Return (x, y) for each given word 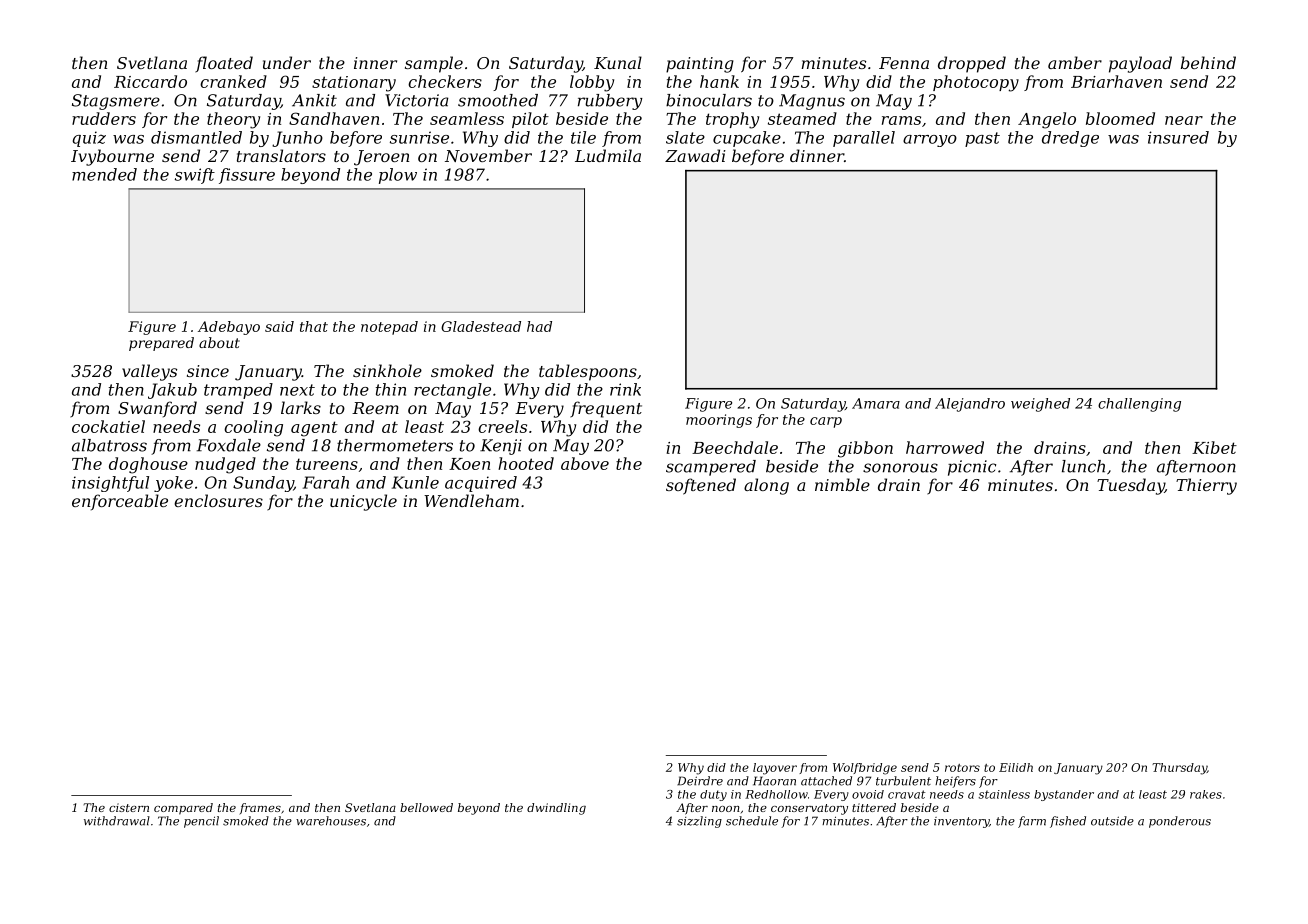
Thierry (1206, 486)
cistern (129, 807)
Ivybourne (112, 157)
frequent (606, 409)
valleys (149, 372)
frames (260, 809)
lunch (1083, 466)
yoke (173, 484)
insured (1178, 137)
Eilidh (1016, 767)
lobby (592, 83)
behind (1208, 62)
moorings (719, 421)
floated (224, 64)
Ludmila (608, 155)
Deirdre (700, 781)
